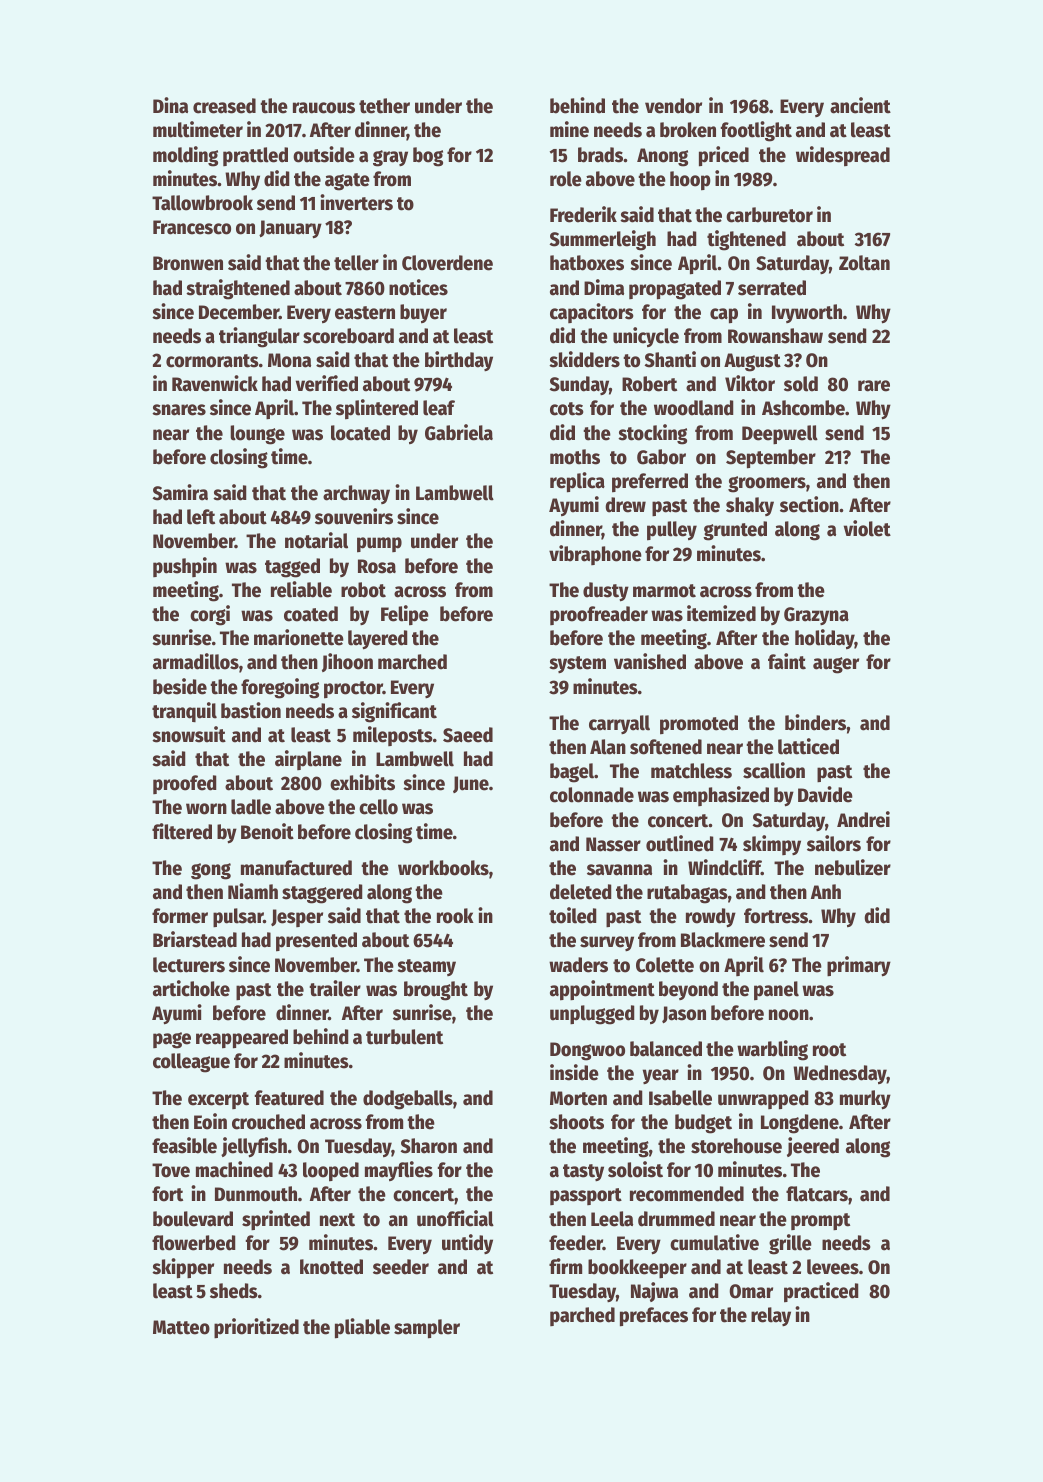 This page has height=1482, width=1043. What do you see at coordinates (362, 1328) in the page?
I see `pliable` at bounding box center [362, 1328].
